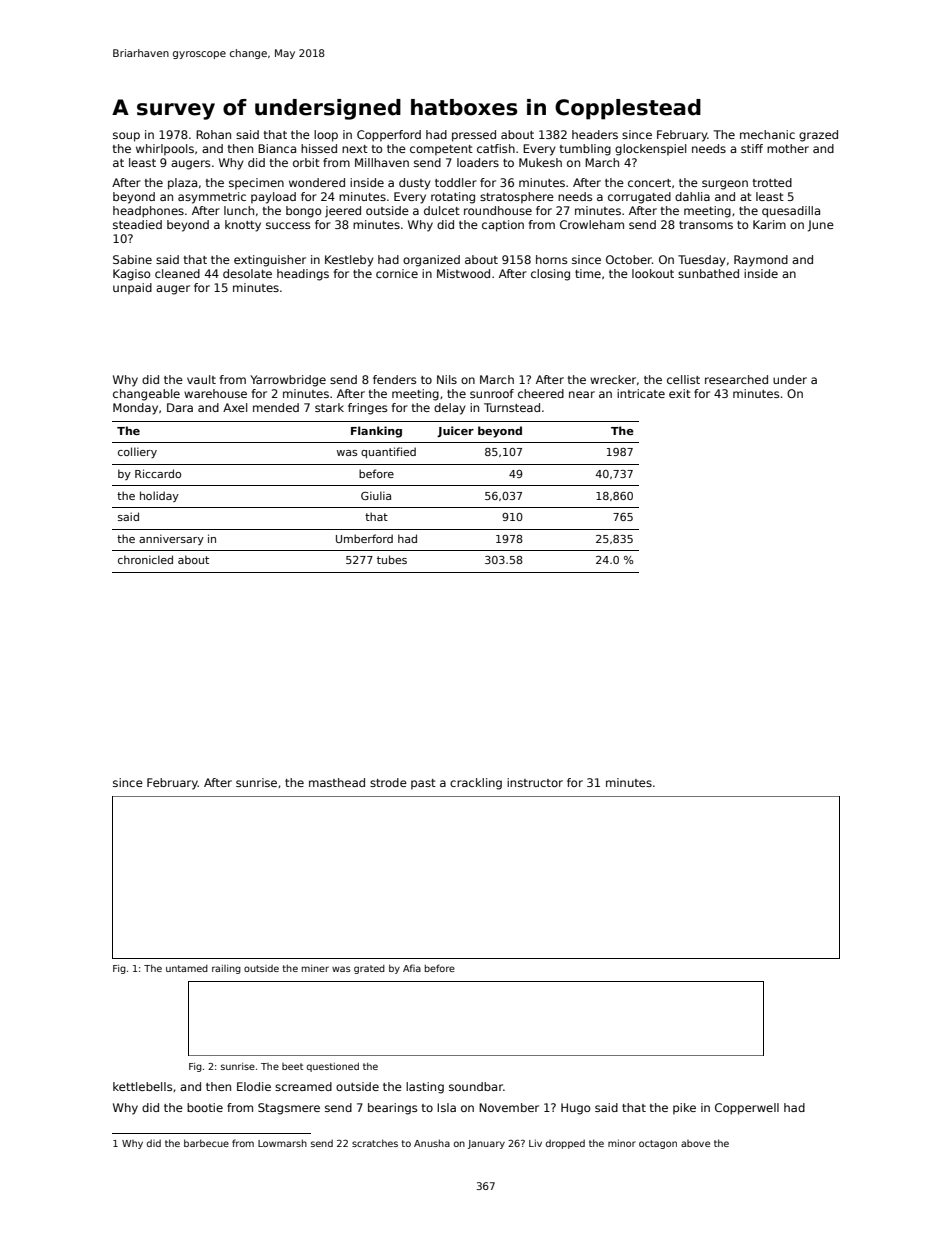 This screenshot has width=952, height=1233. What do you see at coordinates (512, 407) in the screenshot?
I see `Turnstead` at bounding box center [512, 407].
